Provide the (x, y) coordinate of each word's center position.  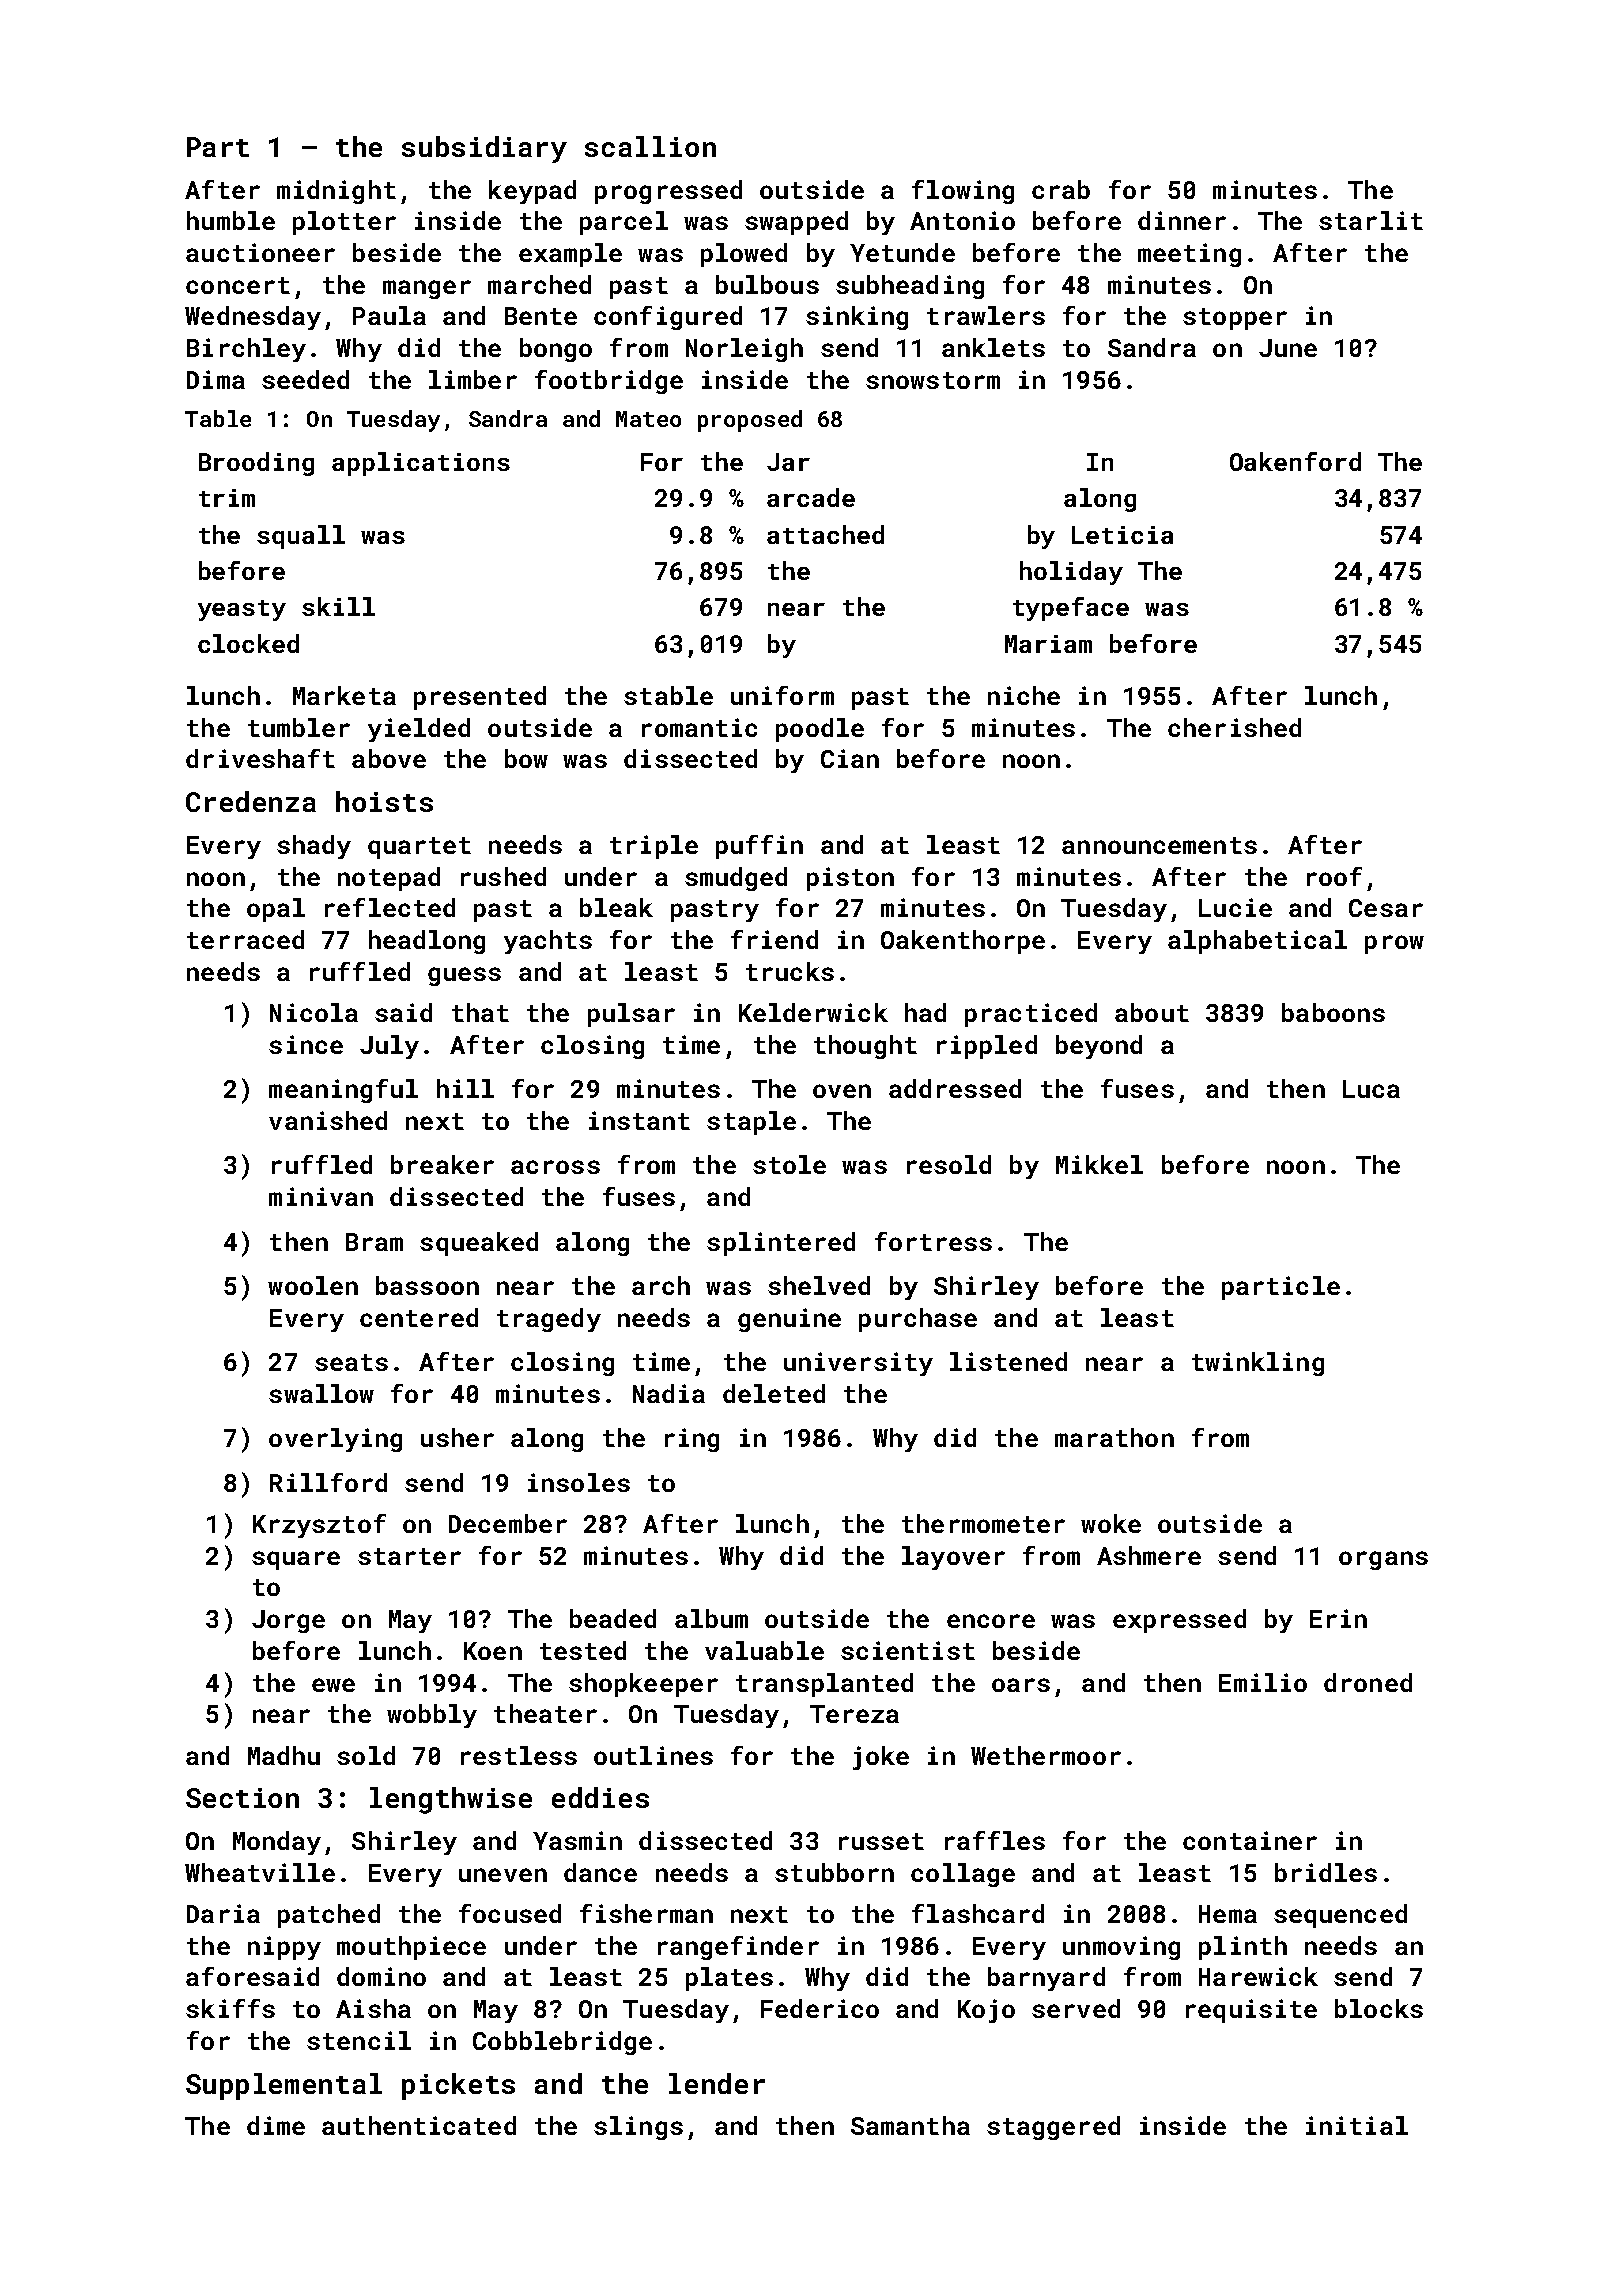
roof (1334, 876)
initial (1357, 2125)
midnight (336, 192)
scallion (650, 146)
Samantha (910, 2125)
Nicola (314, 1012)
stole (789, 1164)
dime (276, 2125)
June (1288, 348)
